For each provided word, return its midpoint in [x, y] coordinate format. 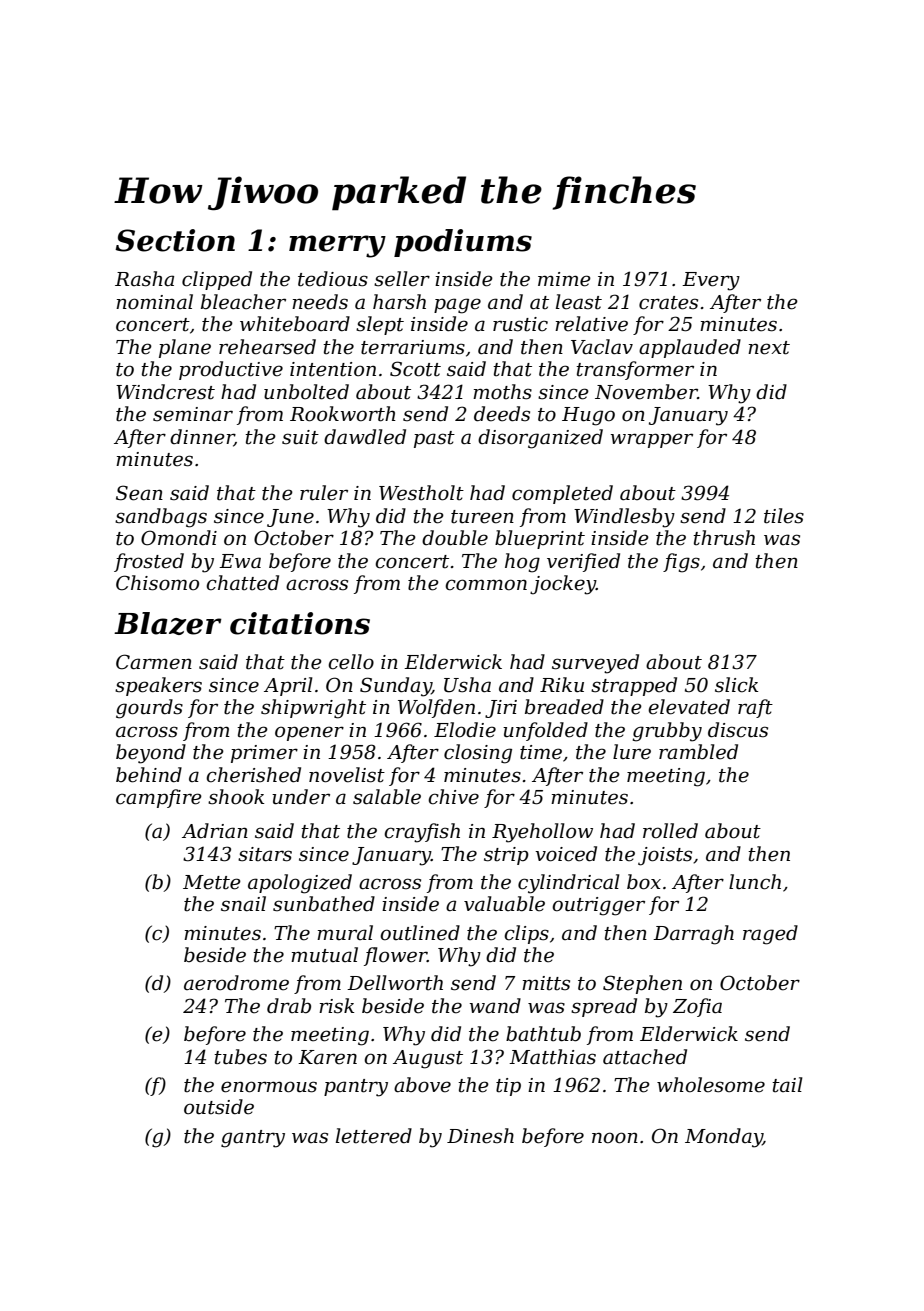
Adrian [215, 831]
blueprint [540, 539]
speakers [158, 686]
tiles [784, 516]
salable [387, 797]
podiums [463, 243]
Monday [724, 1138]
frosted [149, 562]
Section [175, 240]
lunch [755, 882]
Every [711, 281]
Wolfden [436, 708]
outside [219, 1107]
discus [738, 730]
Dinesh [480, 1136]
